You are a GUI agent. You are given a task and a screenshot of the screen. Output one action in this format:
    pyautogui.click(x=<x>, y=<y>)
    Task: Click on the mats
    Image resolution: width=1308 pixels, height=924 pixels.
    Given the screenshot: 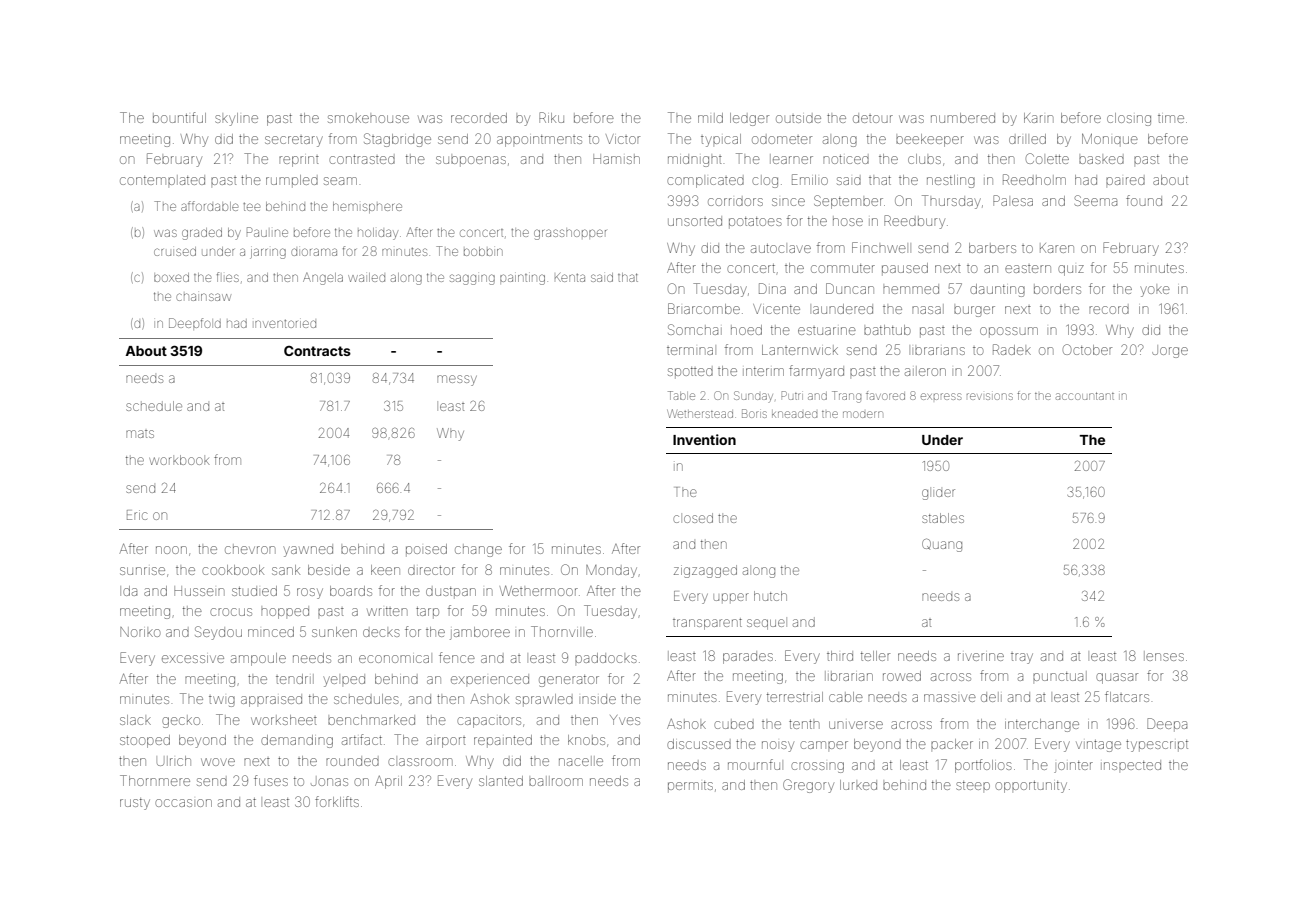 What is the action you would take?
    pyautogui.click(x=140, y=434)
